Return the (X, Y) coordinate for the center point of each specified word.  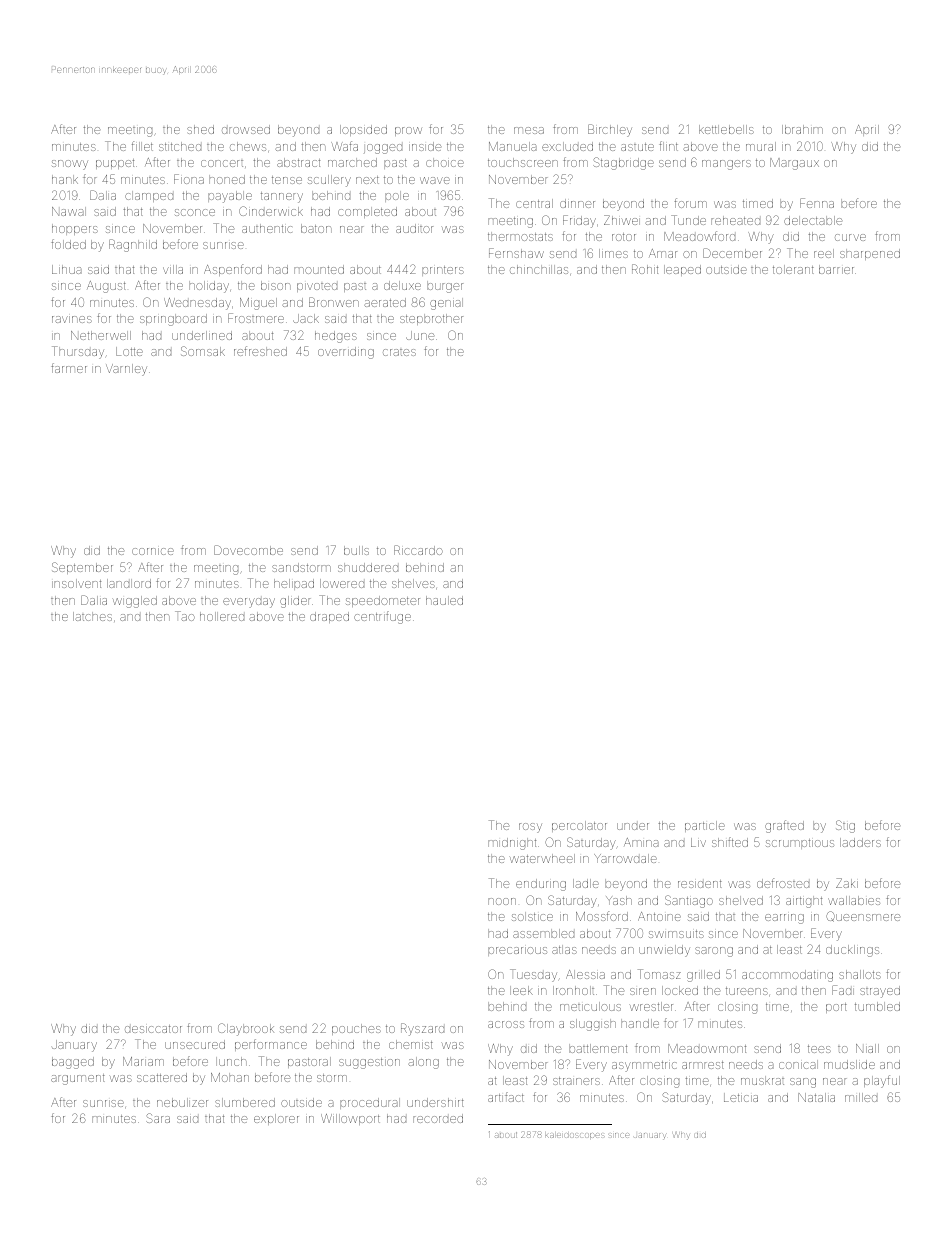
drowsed (246, 129)
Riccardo (418, 550)
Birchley (610, 130)
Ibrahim (802, 129)
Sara (158, 1118)
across (506, 1024)
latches (92, 616)
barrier (836, 269)
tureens (747, 991)
